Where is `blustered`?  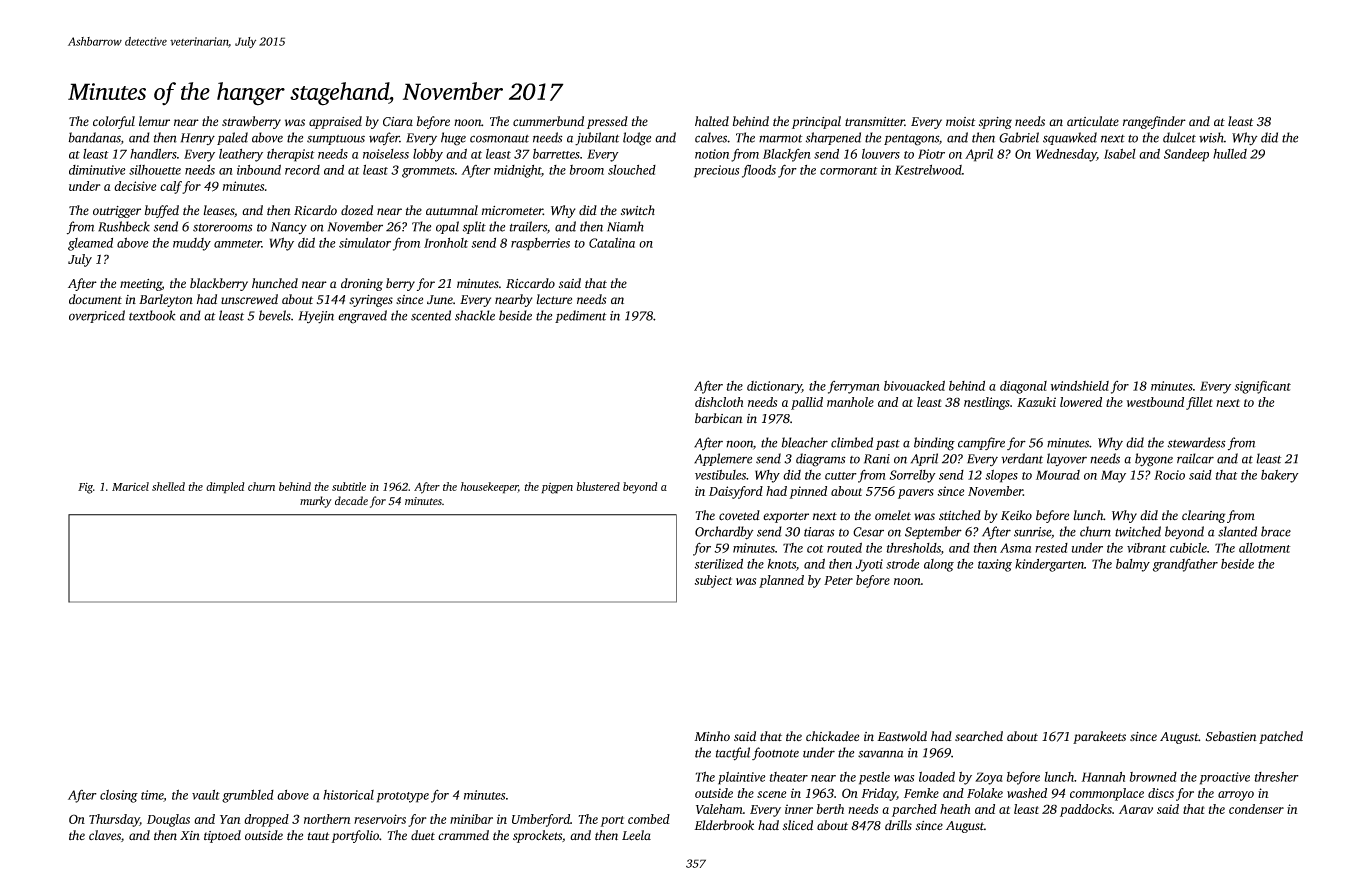 blustered is located at coordinates (598, 486).
